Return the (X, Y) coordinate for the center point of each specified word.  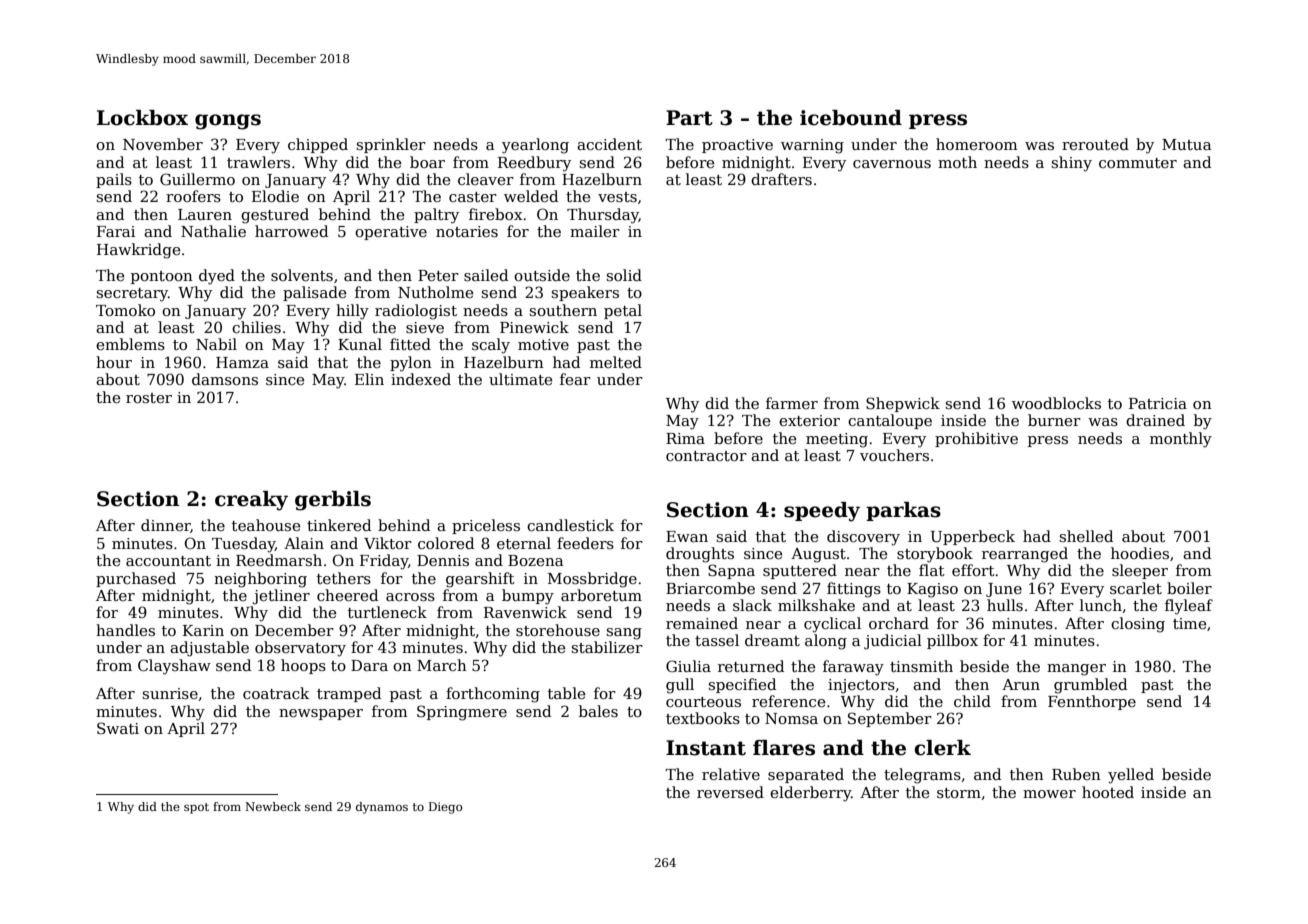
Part (689, 118)
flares (784, 748)
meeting (837, 440)
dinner (166, 526)
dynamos (382, 808)
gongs (228, 122)
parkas (903, 511)
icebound (851, 118)
